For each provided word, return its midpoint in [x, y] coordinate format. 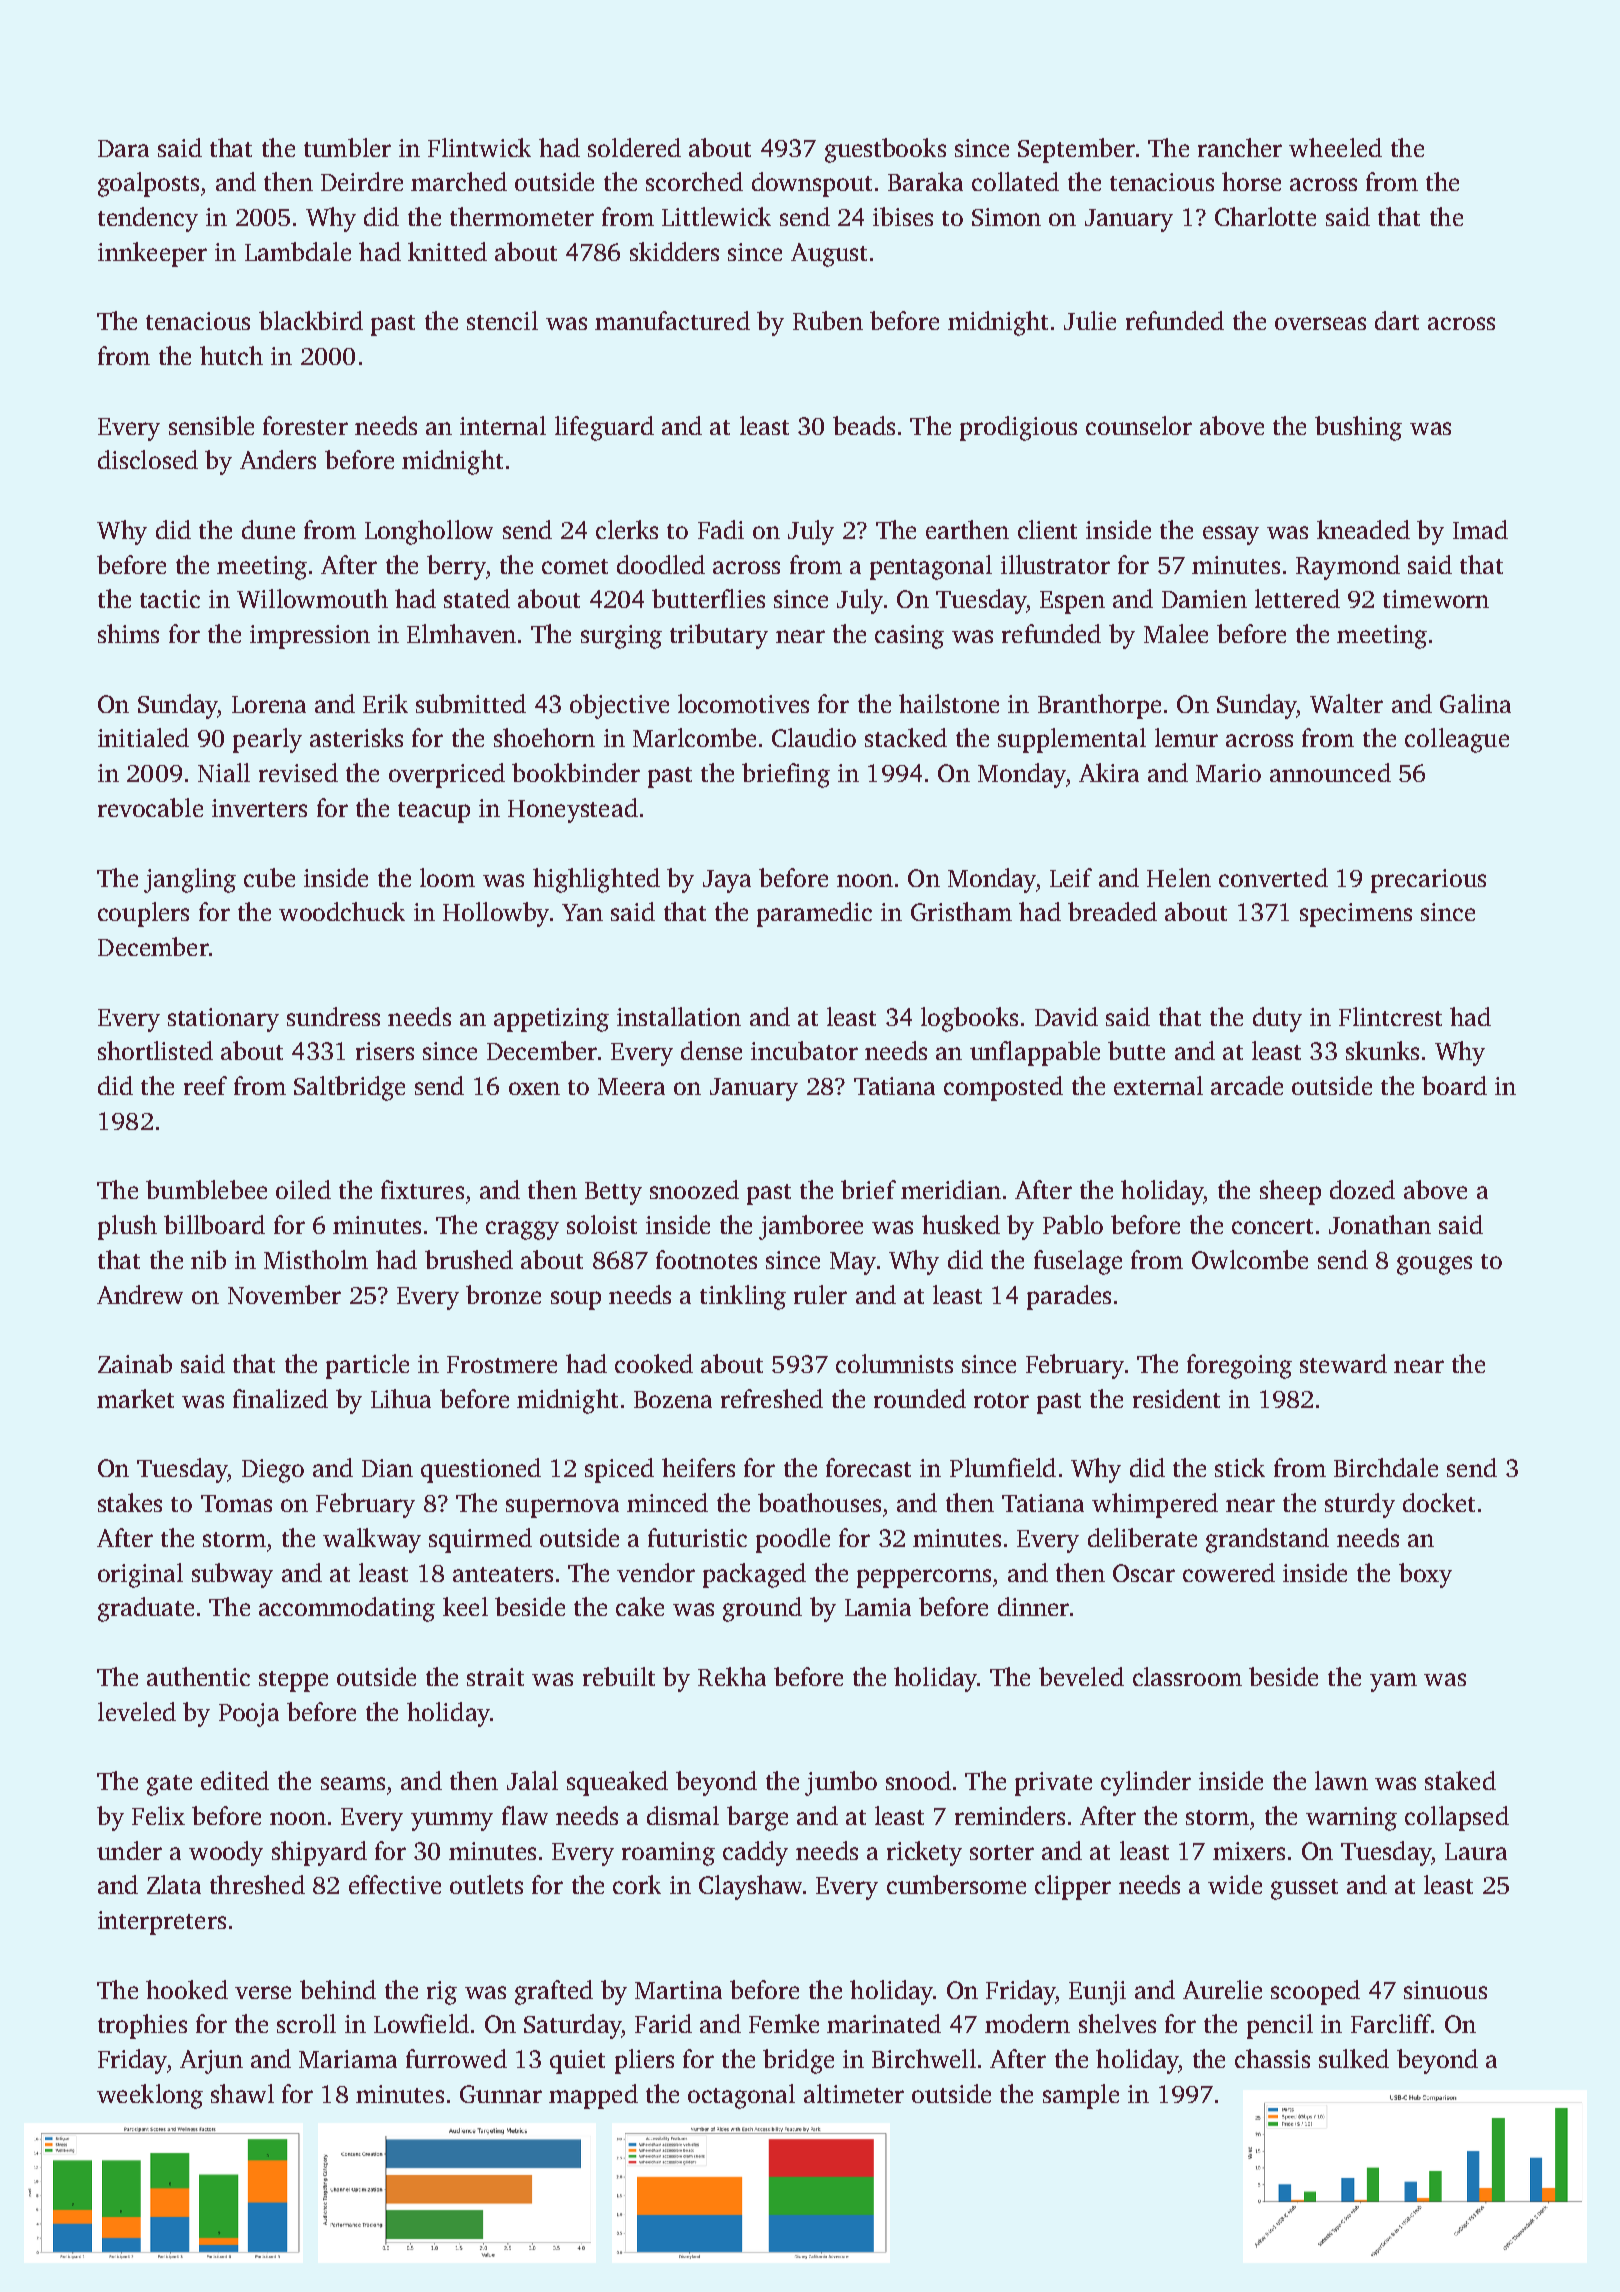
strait [495, 1677]
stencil [502, 320]
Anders [278, 459]
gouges [1434, 1265]
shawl [242, 2093]
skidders [674, 251]
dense [711, 1050]
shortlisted [155, 1050]
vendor [656, 1572]
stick [1240, 1467]
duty [1277, 1019]
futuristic [697, 1537]
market [135, 1398]
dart [1397, 320]
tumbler [347, 147]
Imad [1480, 529]
